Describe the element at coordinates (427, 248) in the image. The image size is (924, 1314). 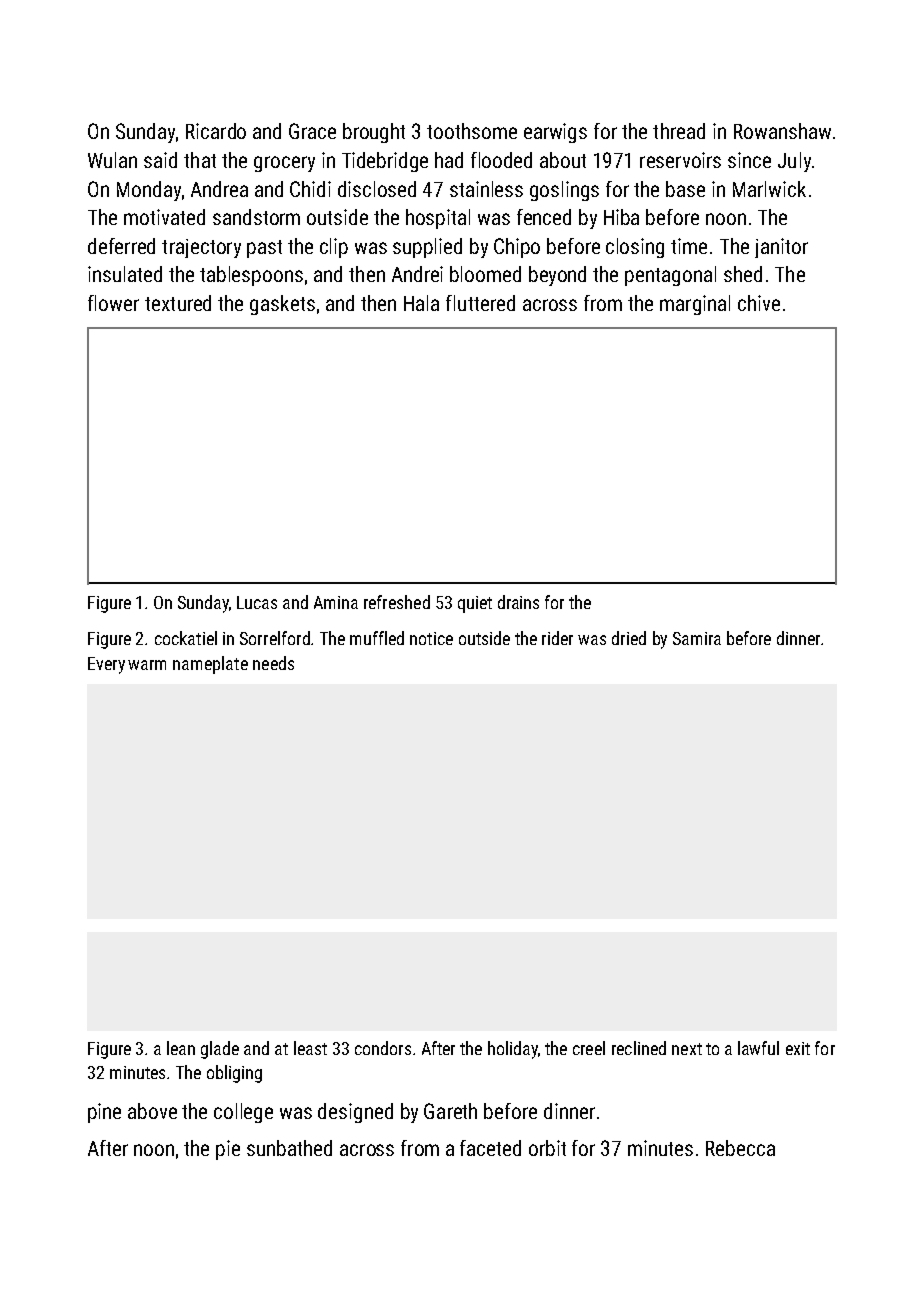
I see `supplied` at that location.
